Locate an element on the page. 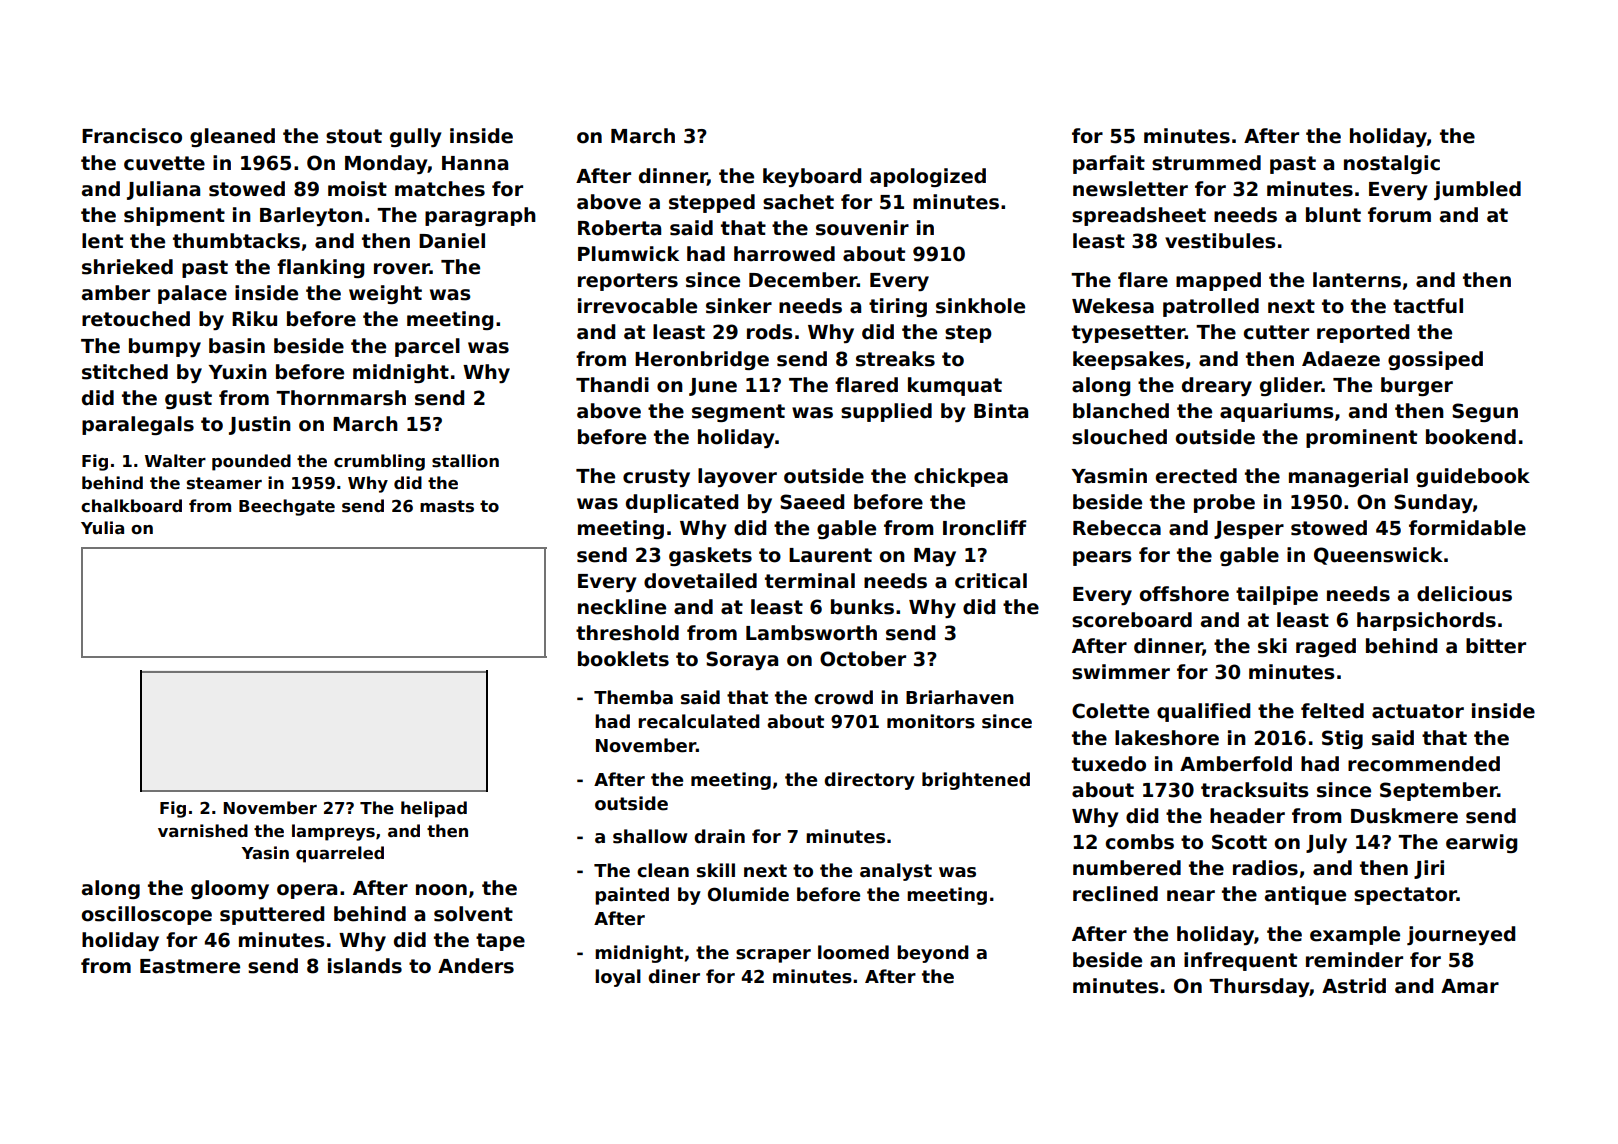 This page has width=1618, height=1144. oscilloscope is located at coordinates (147, 915).
